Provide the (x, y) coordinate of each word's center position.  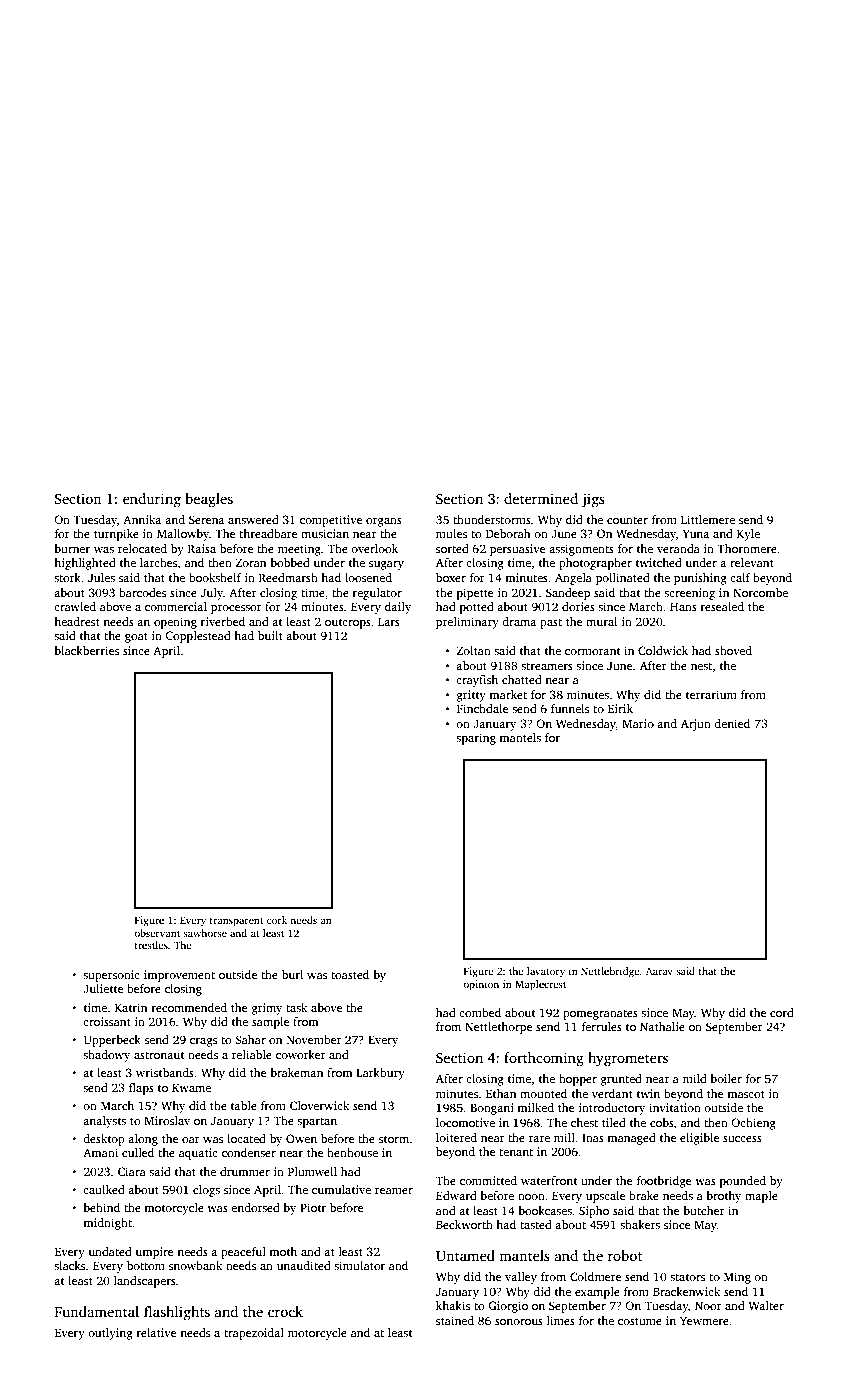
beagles (209, 500)
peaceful (243, 1253)
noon (531, 1197)
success (742, 1139)
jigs (593, 500)
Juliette (103, 988)
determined (541, 498)
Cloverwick (319, 1105)
